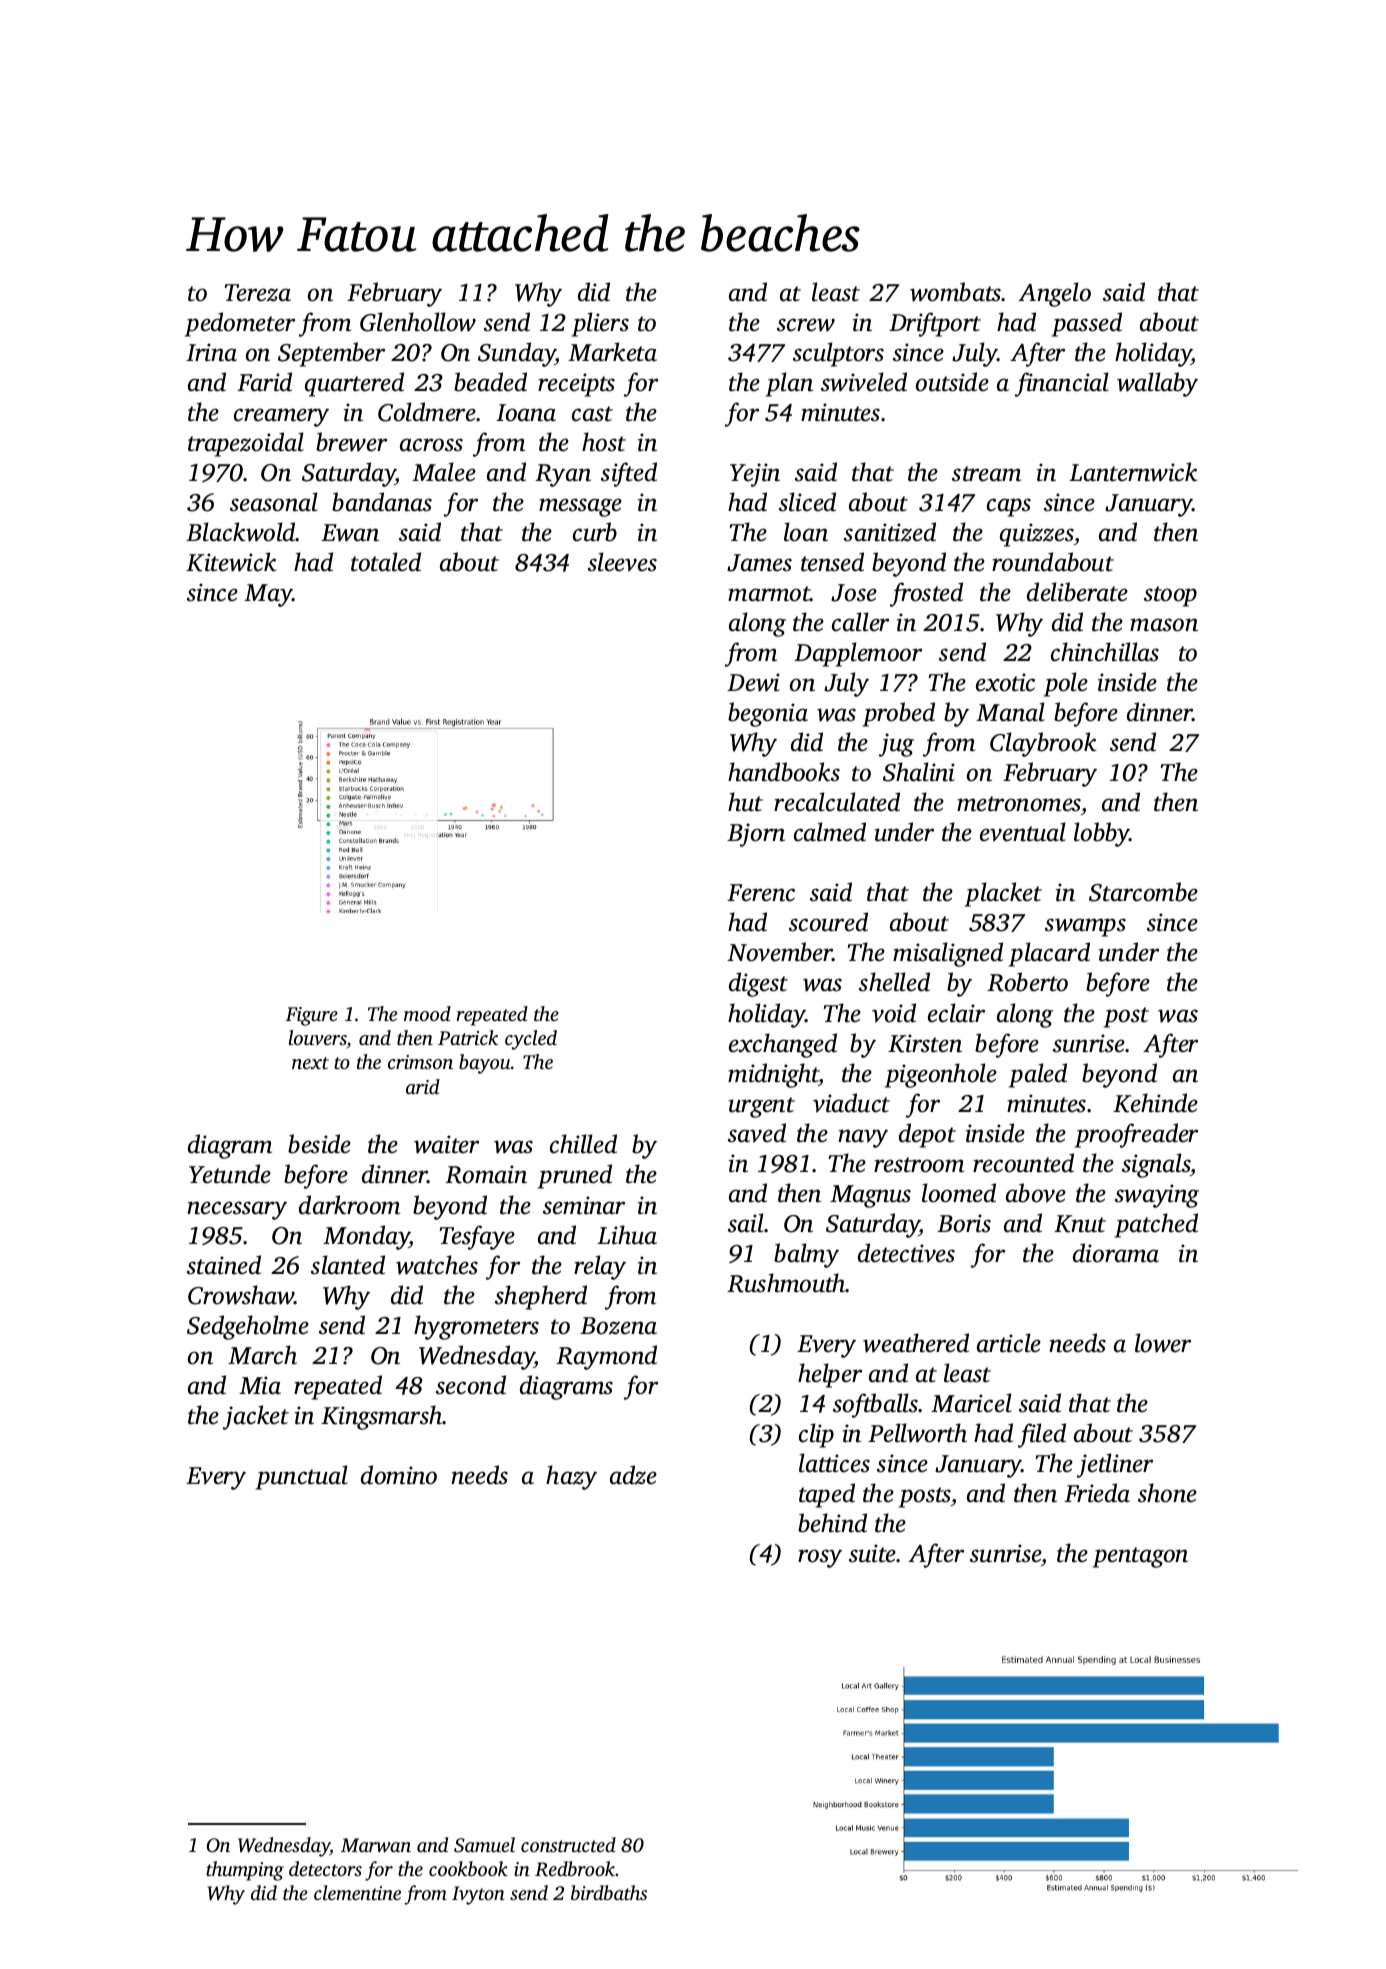  What do you see at coordinates (224, 1265) in the screenshot?
I see `stained` at bounding box center [224, 1265].
